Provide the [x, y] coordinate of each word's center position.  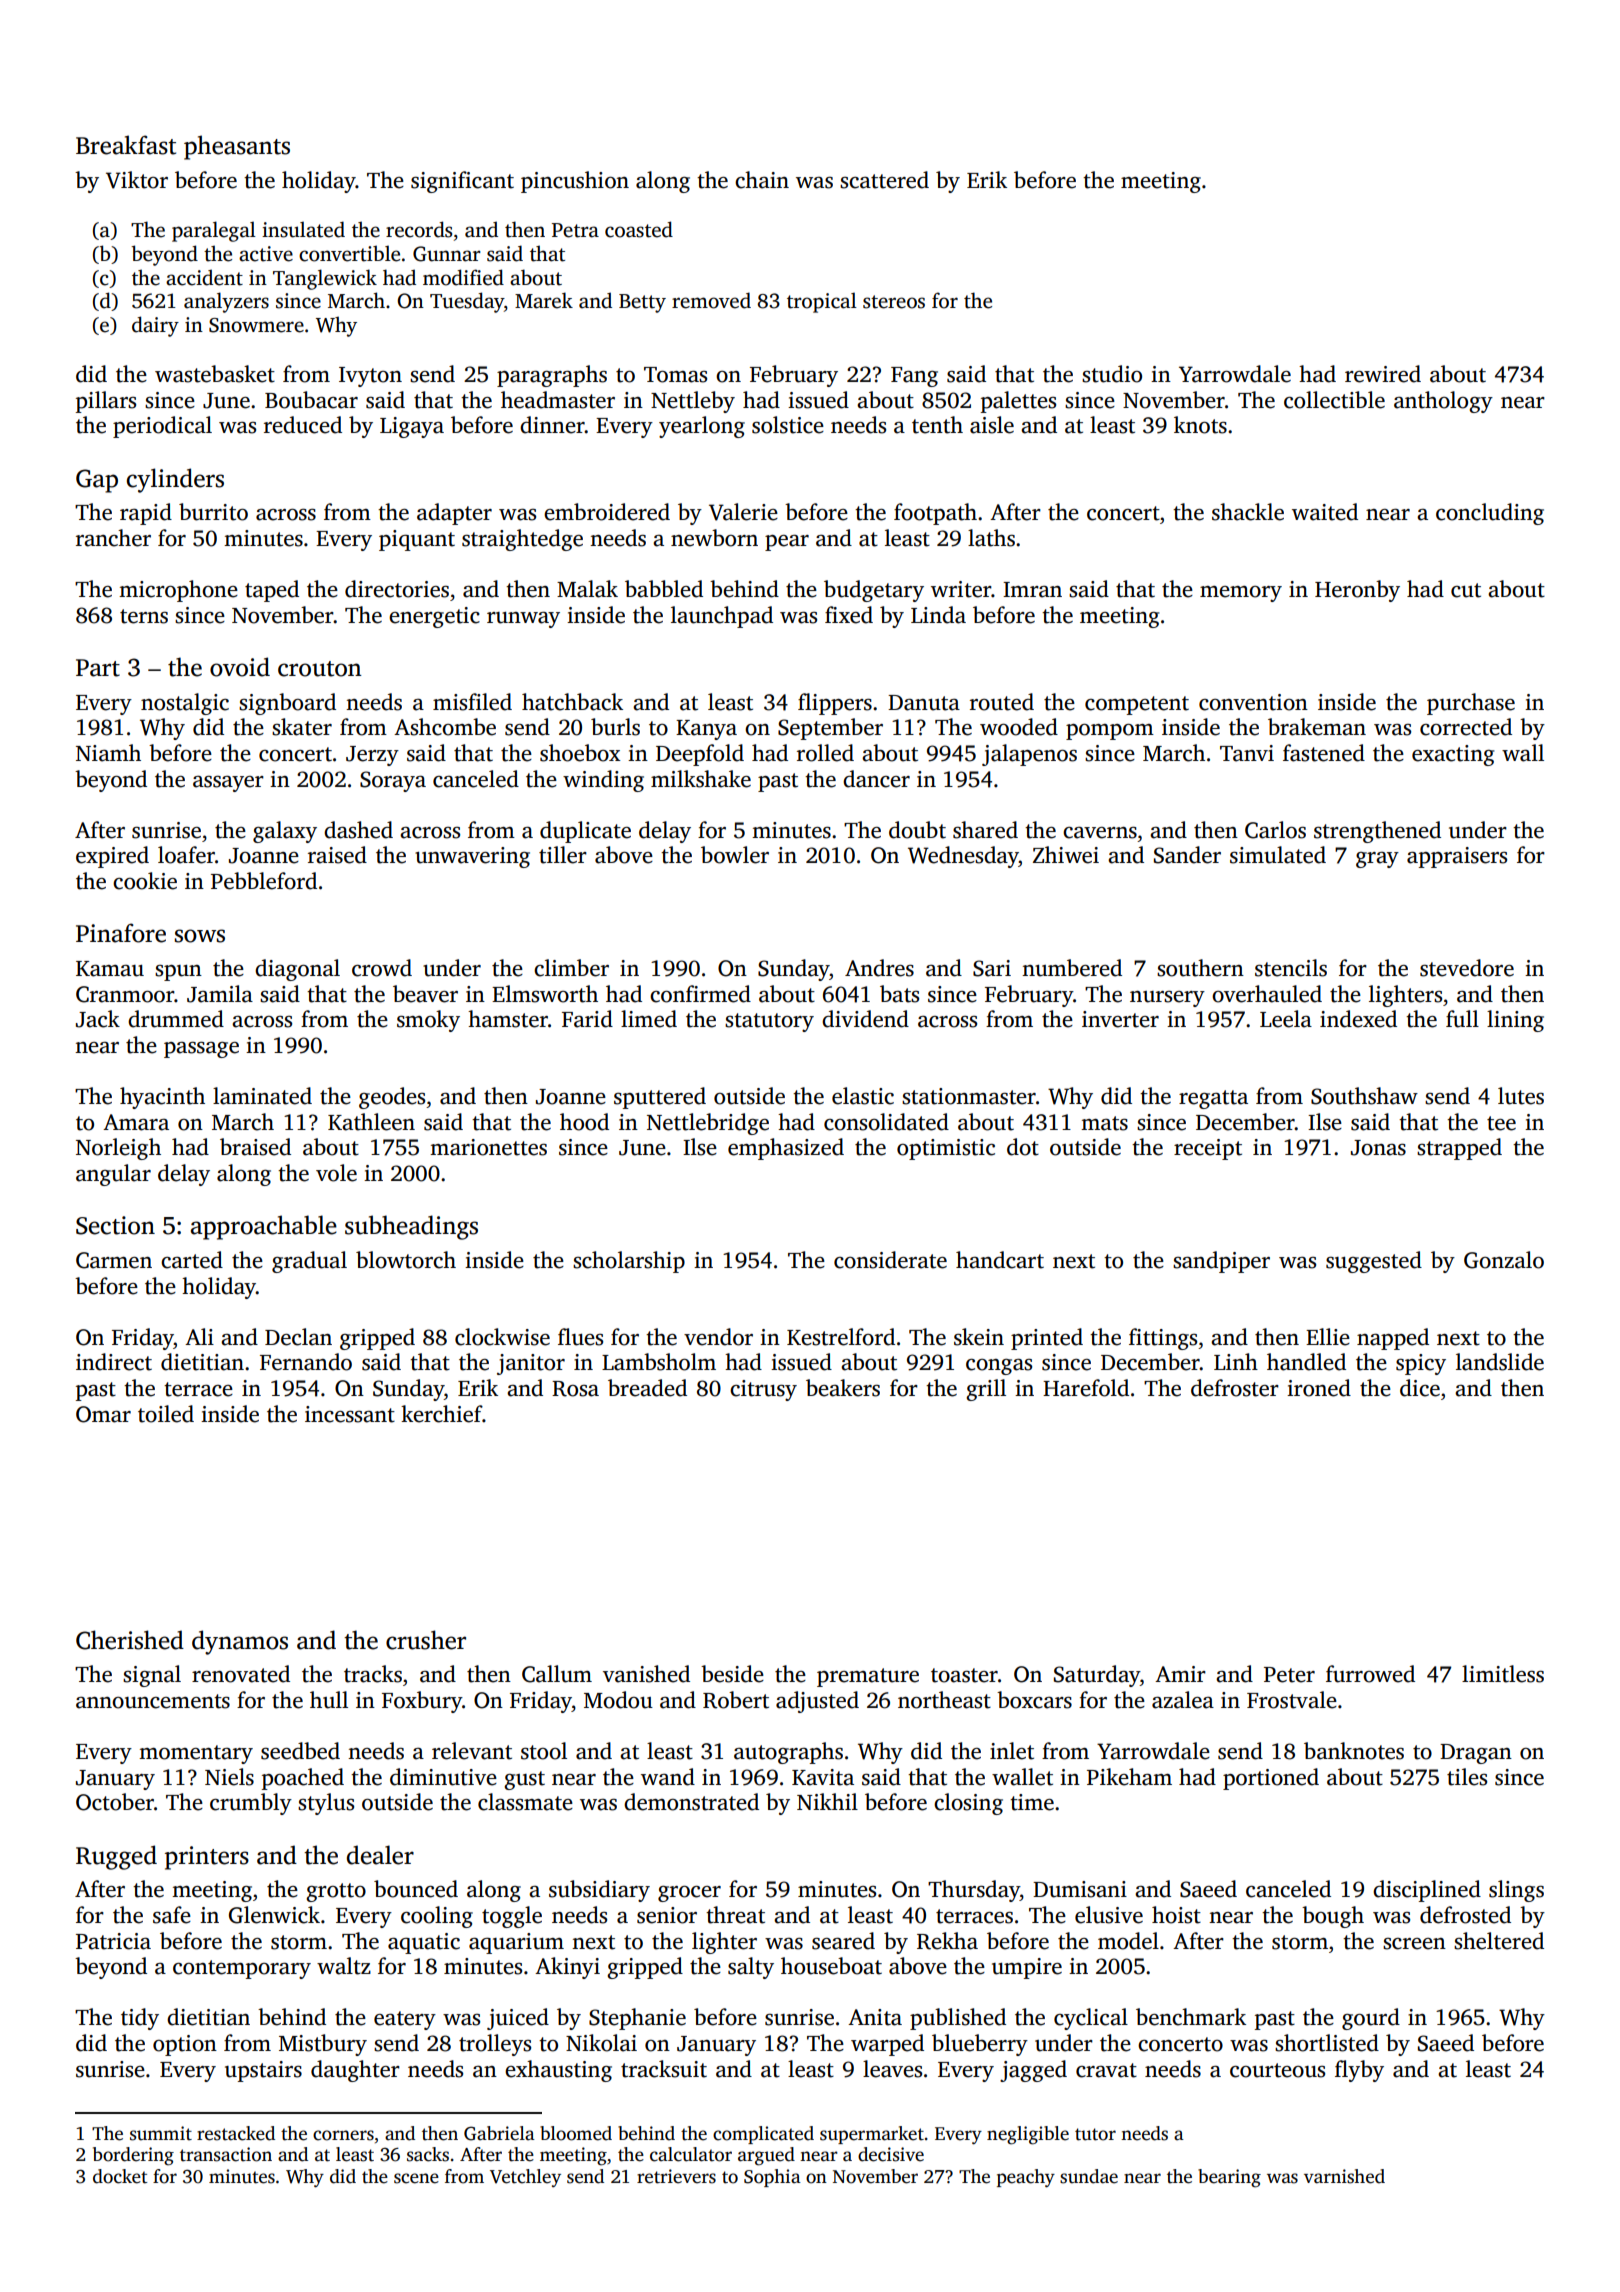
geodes [392, 1098]
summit [161, 2133]
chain [762, 180]
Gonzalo [1504, 1260]
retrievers [676, 2176]
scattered [884, 180]
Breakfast [126, 145]
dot [1023, 1147]
